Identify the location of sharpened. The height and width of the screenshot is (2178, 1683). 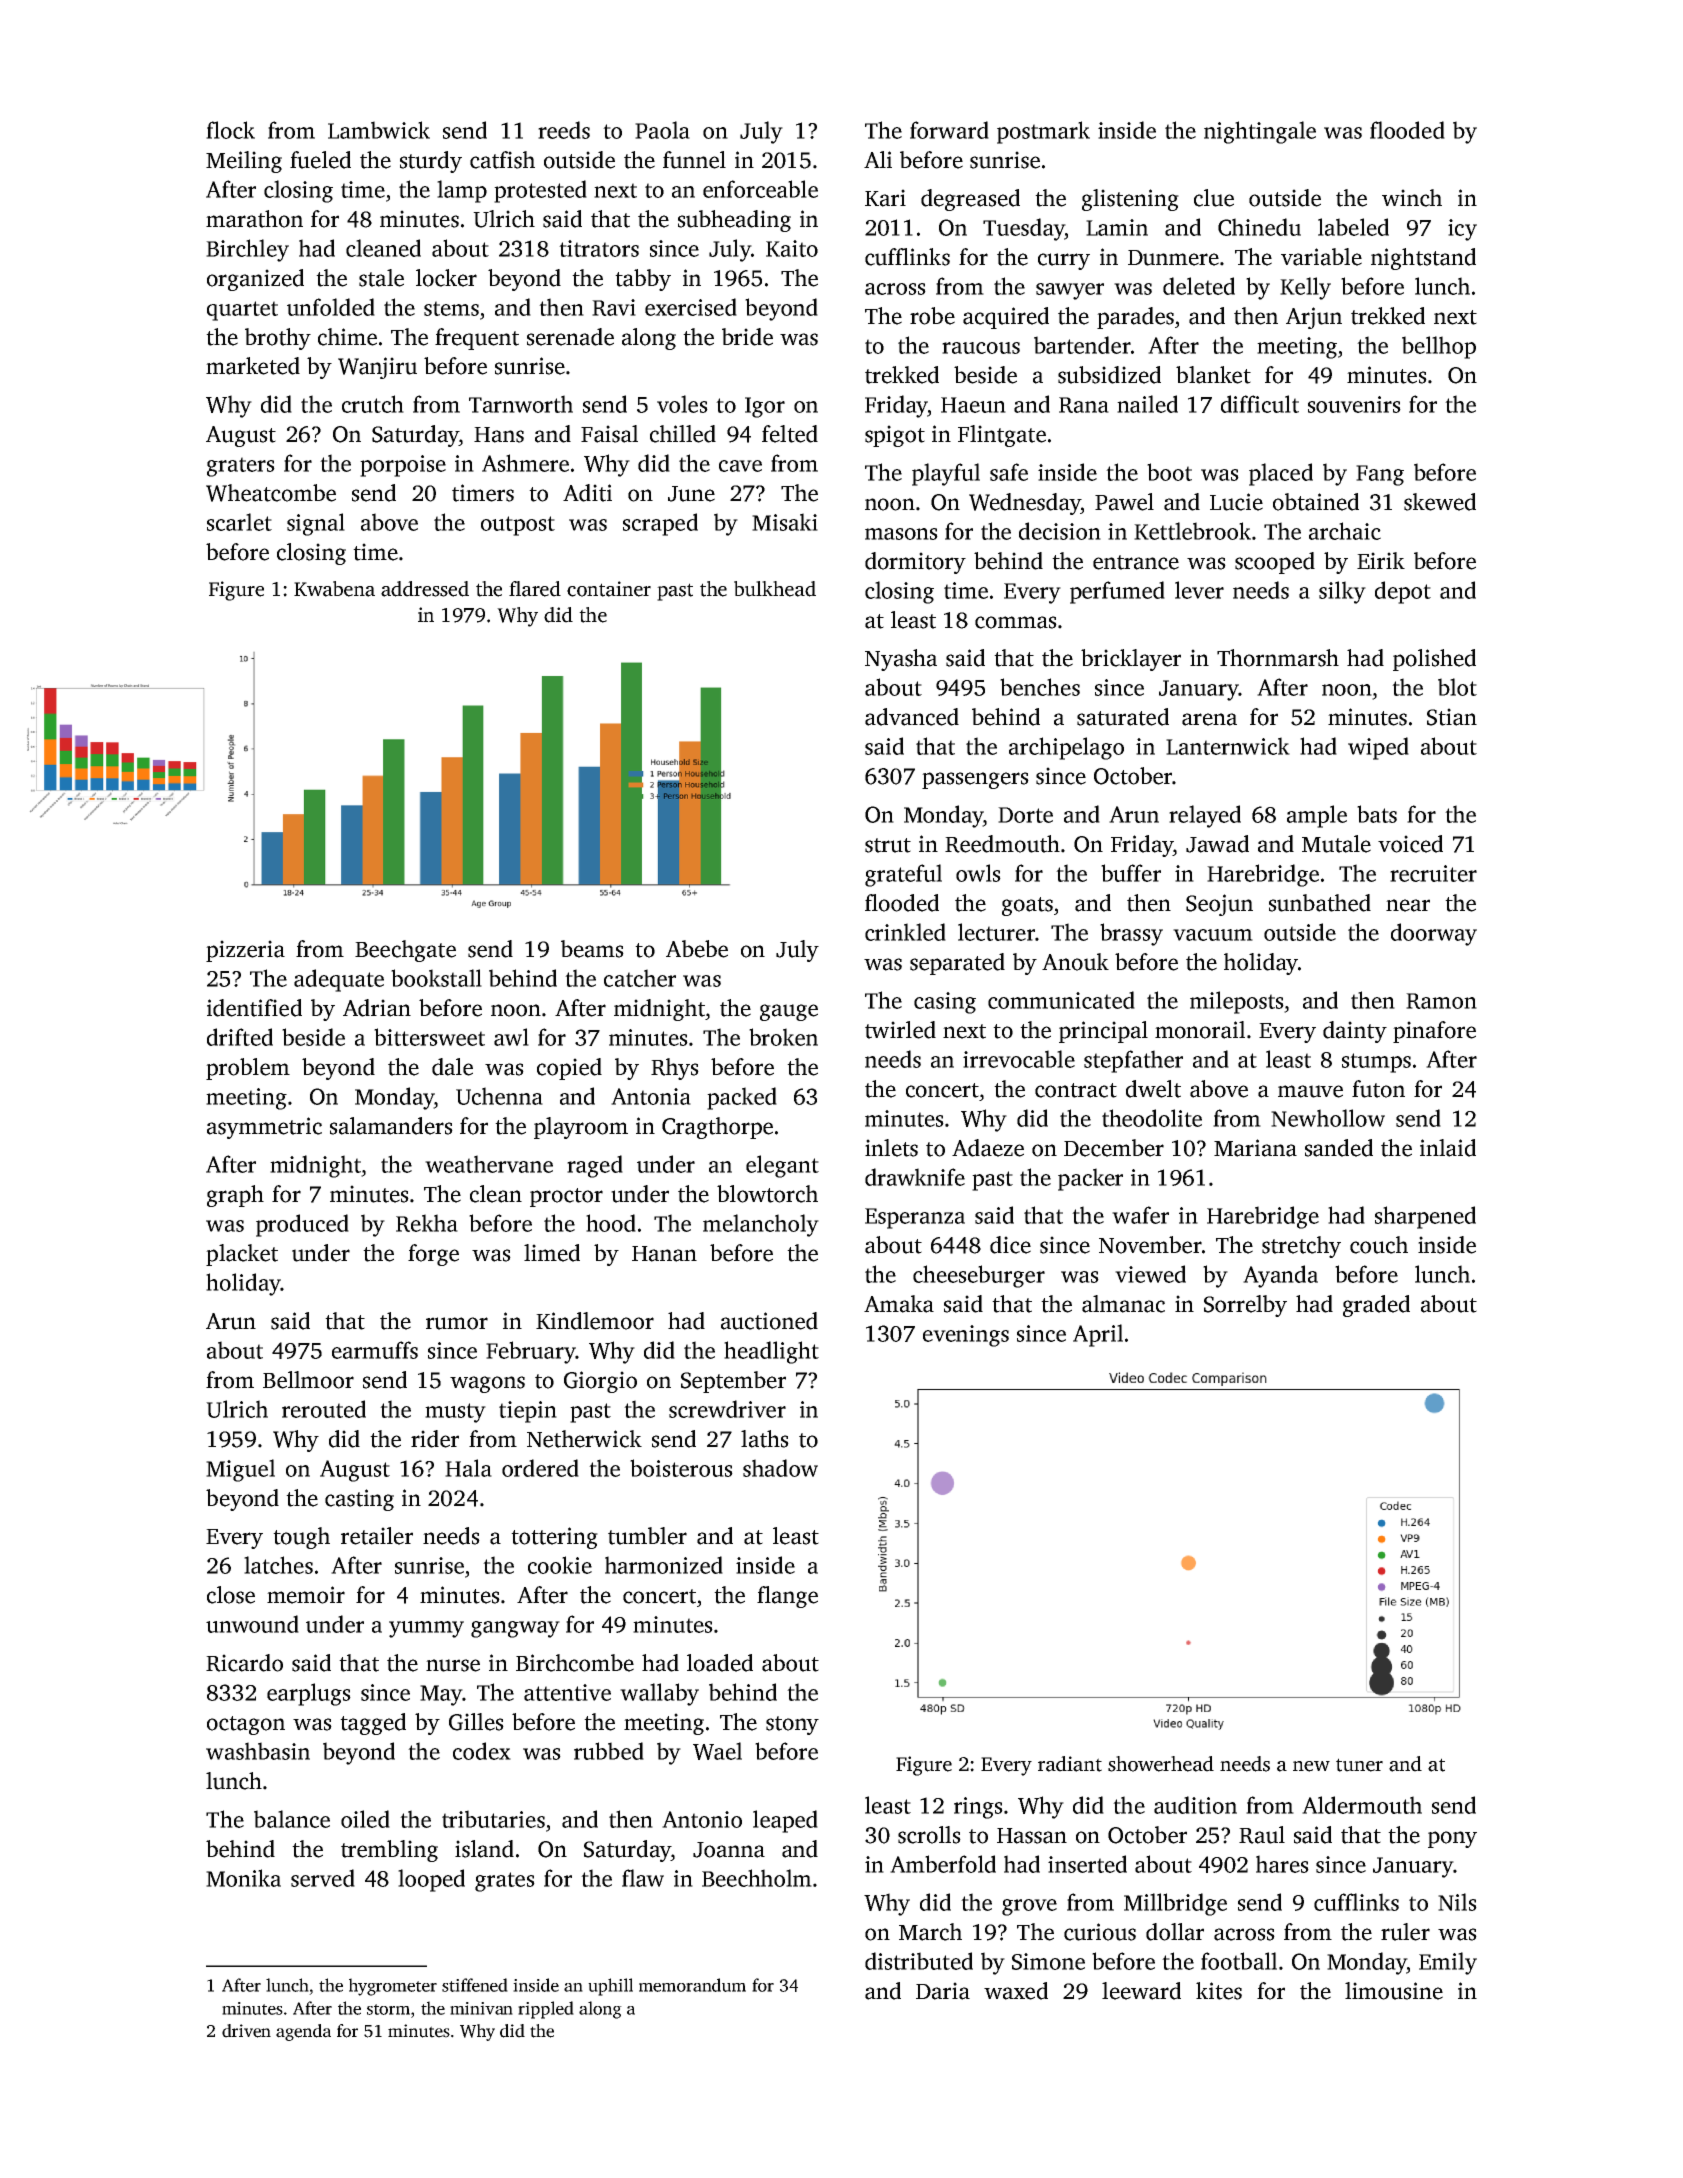
(1425, 1217).
